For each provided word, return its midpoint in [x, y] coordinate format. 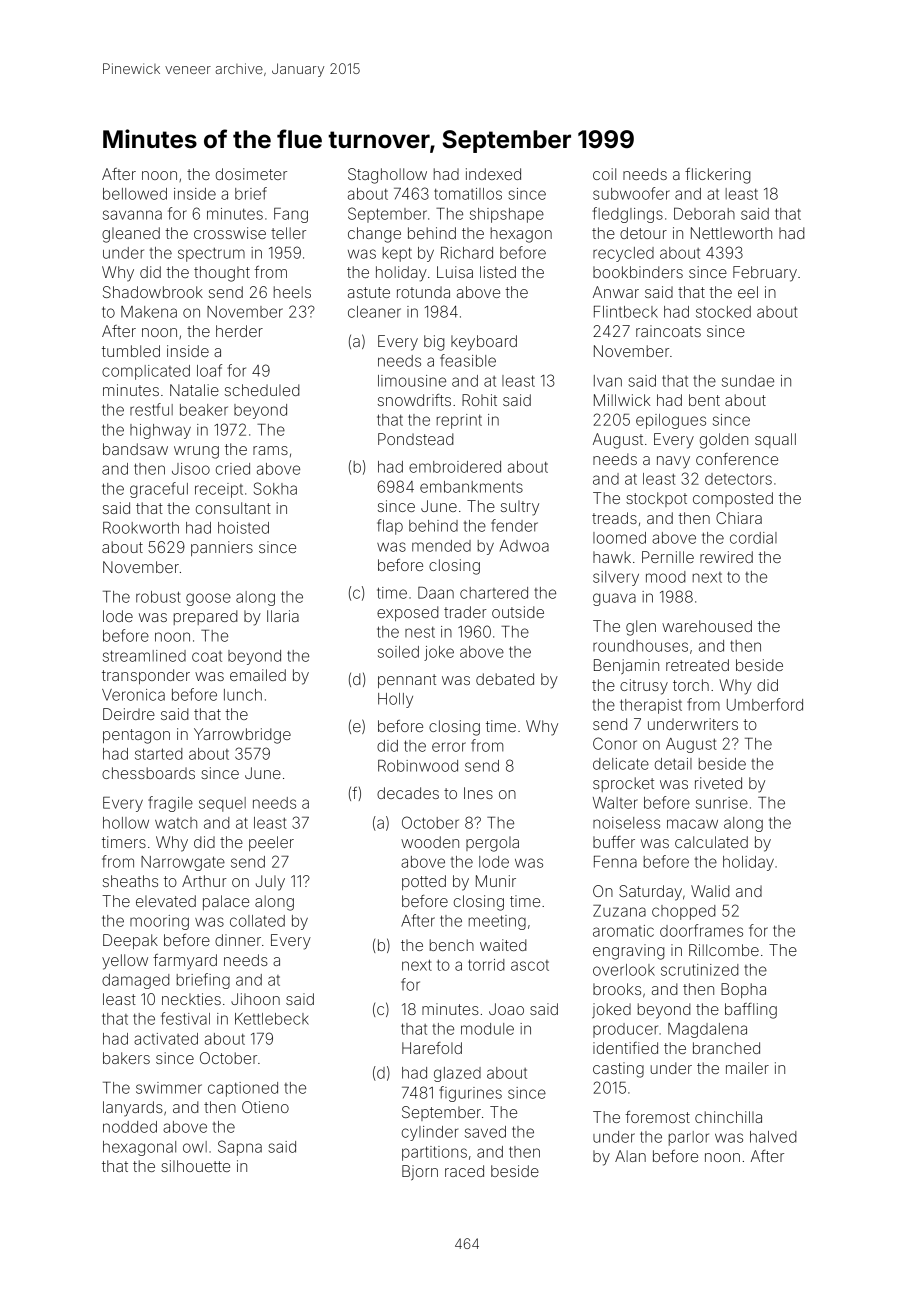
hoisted [243, 528]
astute [369, 292]
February [765, 274]
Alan [630, 1156]
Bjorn [420, 1172]
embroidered [455, 467]
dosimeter [251, 174]
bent [704, 400]
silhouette [195, 1166]
